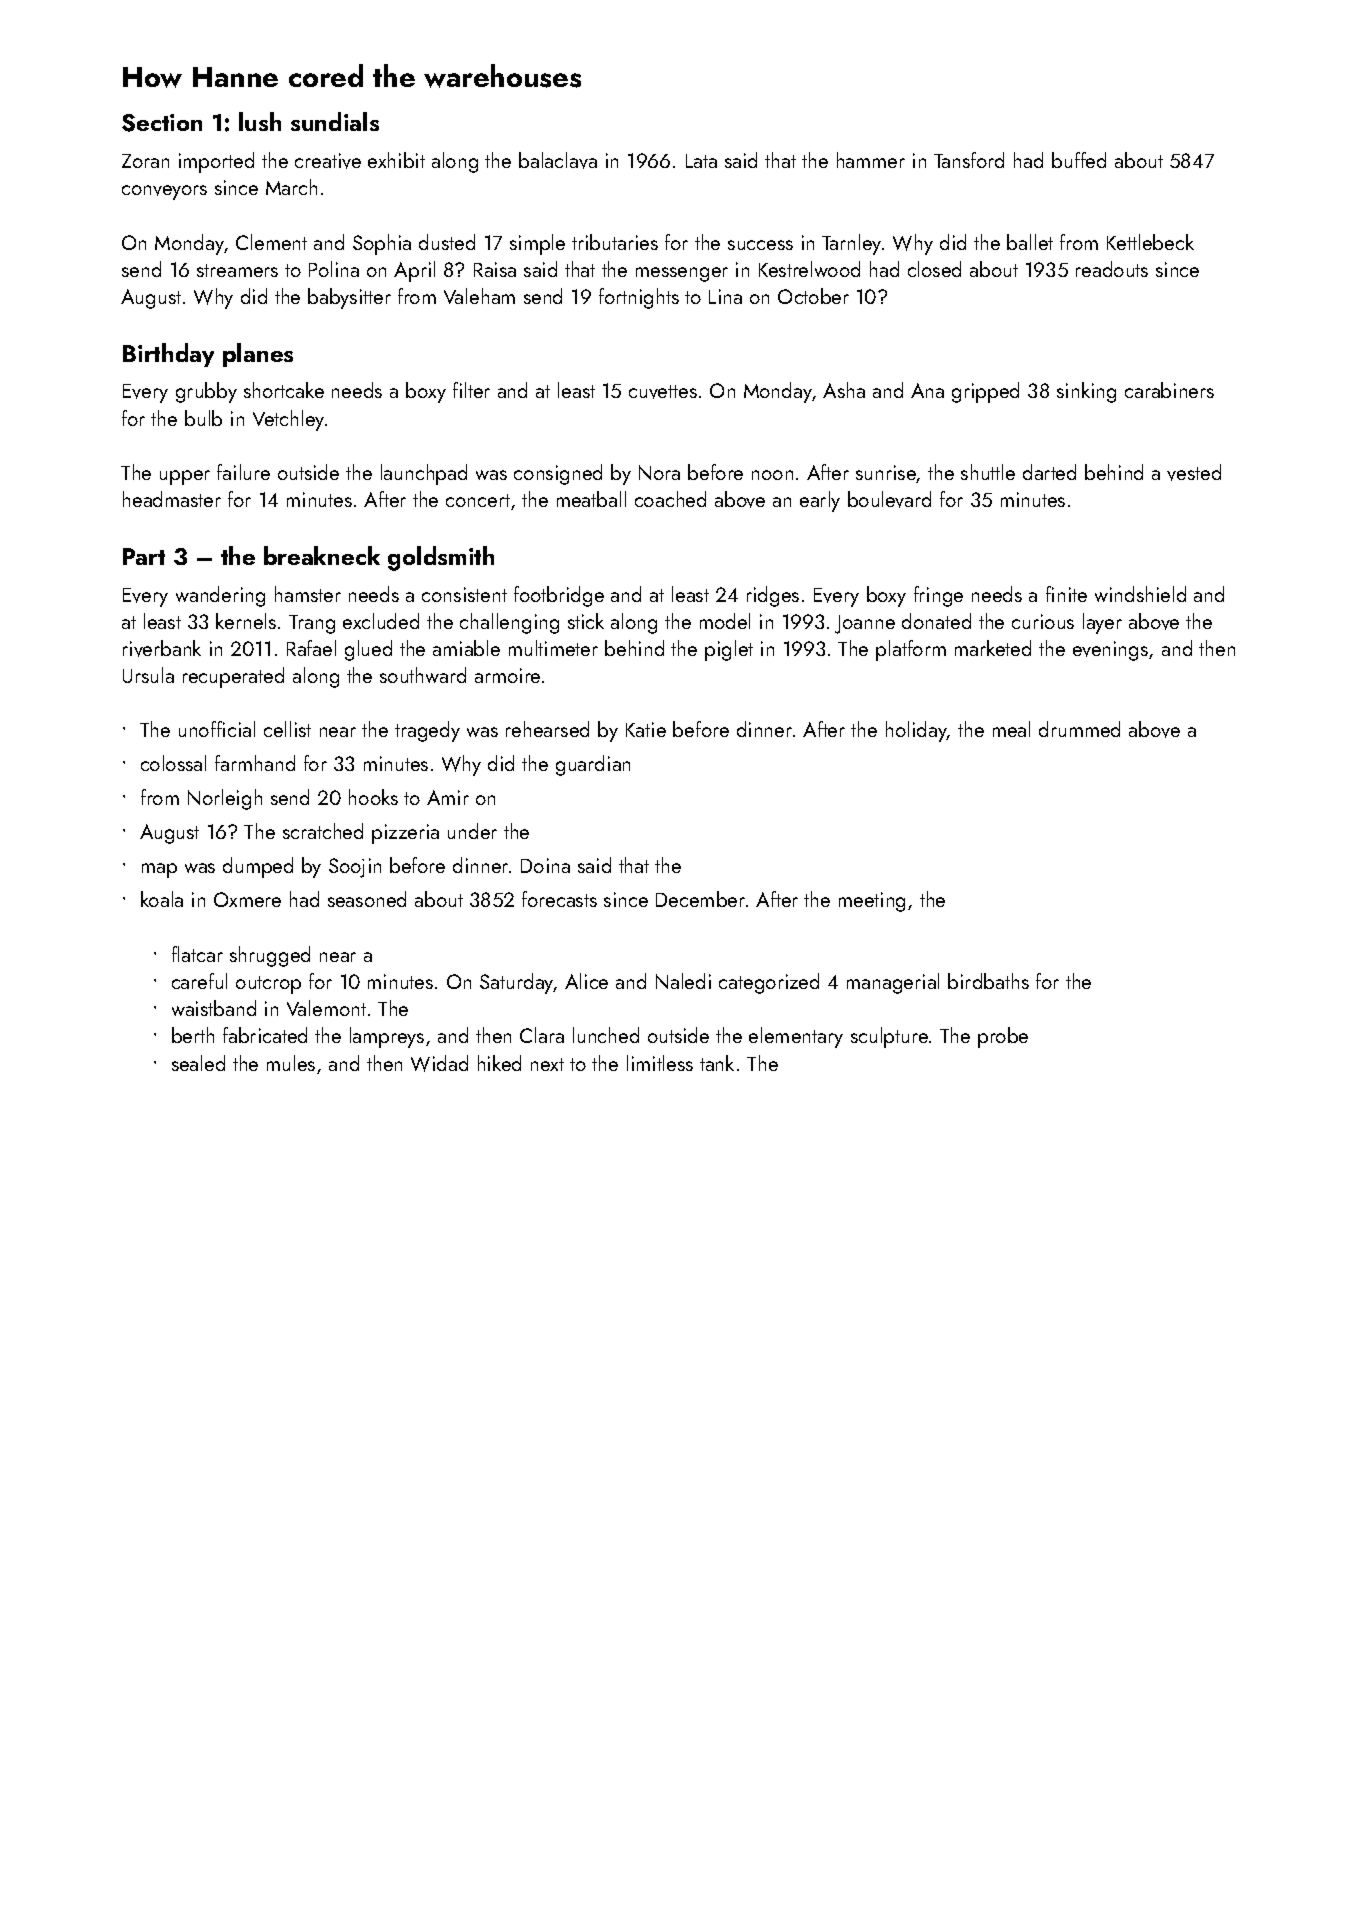 The image size is (1363, 1927). What do you see at coordinates (872, 902) in the screenshot?
I see `meeting` at bounding box center [872, 902].
